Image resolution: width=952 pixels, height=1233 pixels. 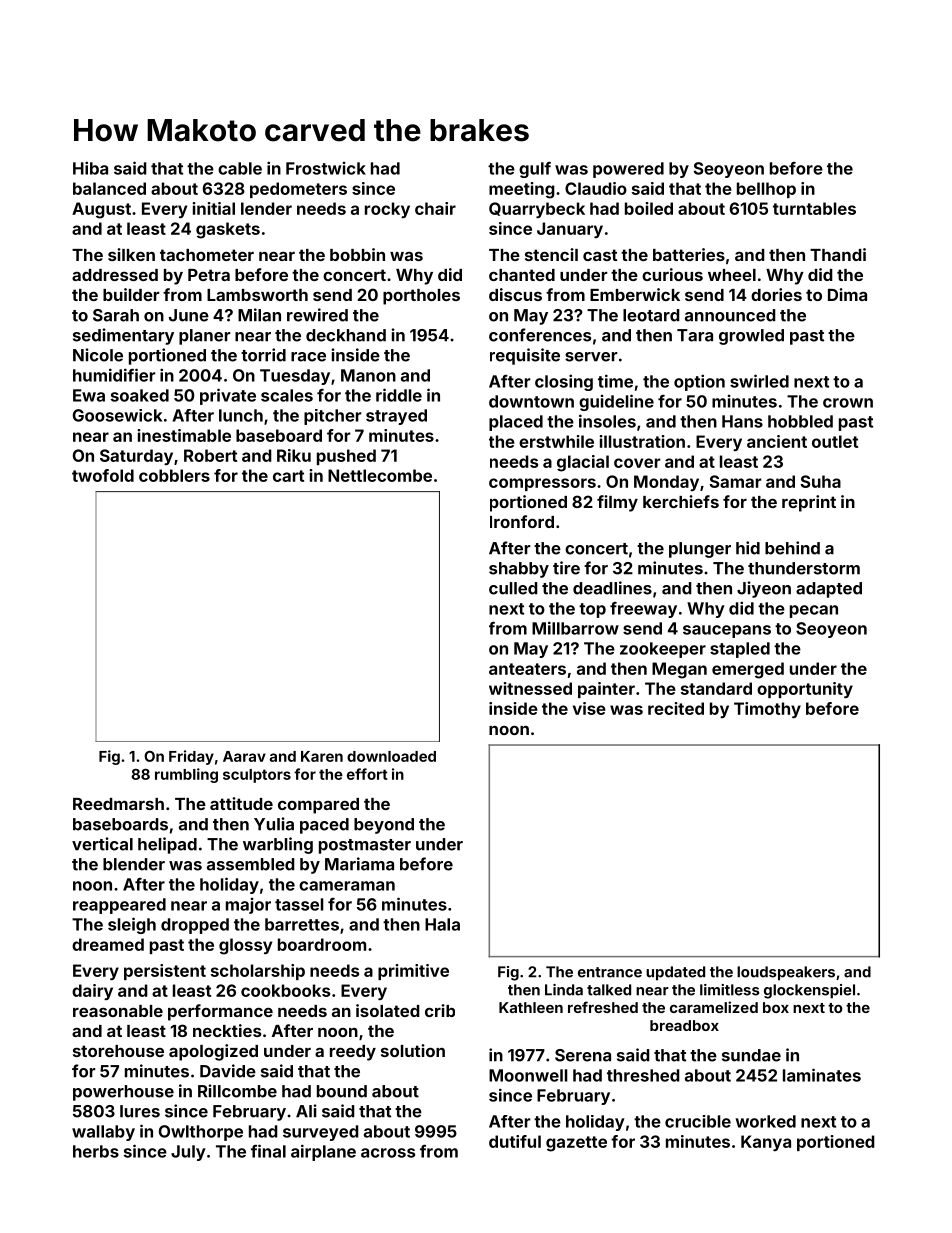 I want to click on Megan, so click(x=679, y=670).
